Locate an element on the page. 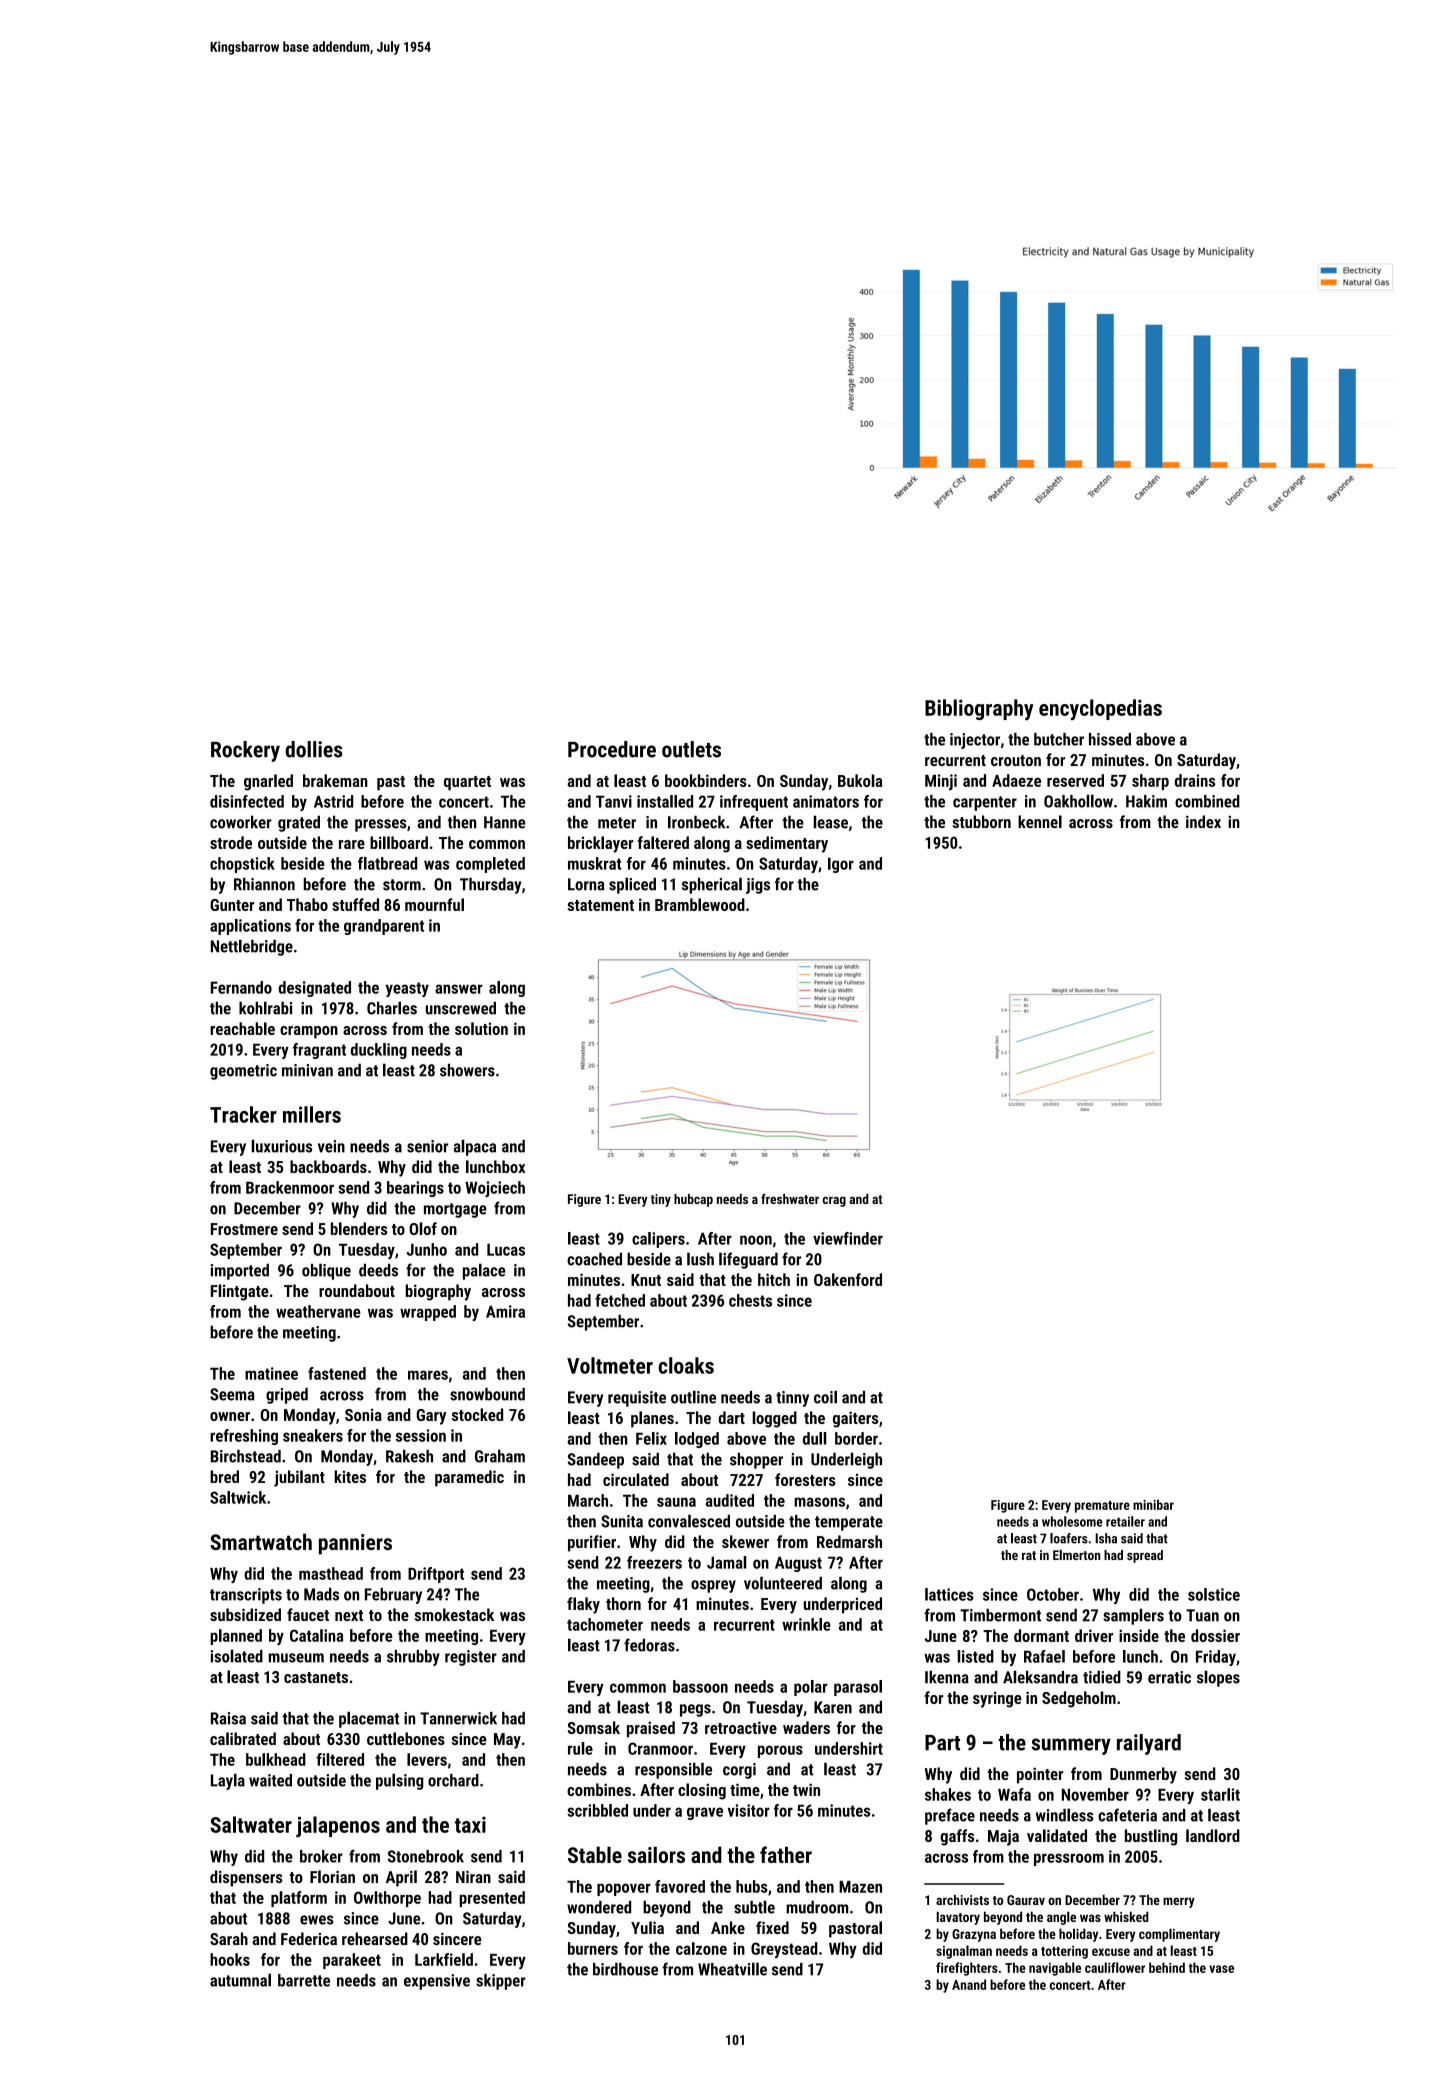  brakeman is located at coordinates (335, 780).
